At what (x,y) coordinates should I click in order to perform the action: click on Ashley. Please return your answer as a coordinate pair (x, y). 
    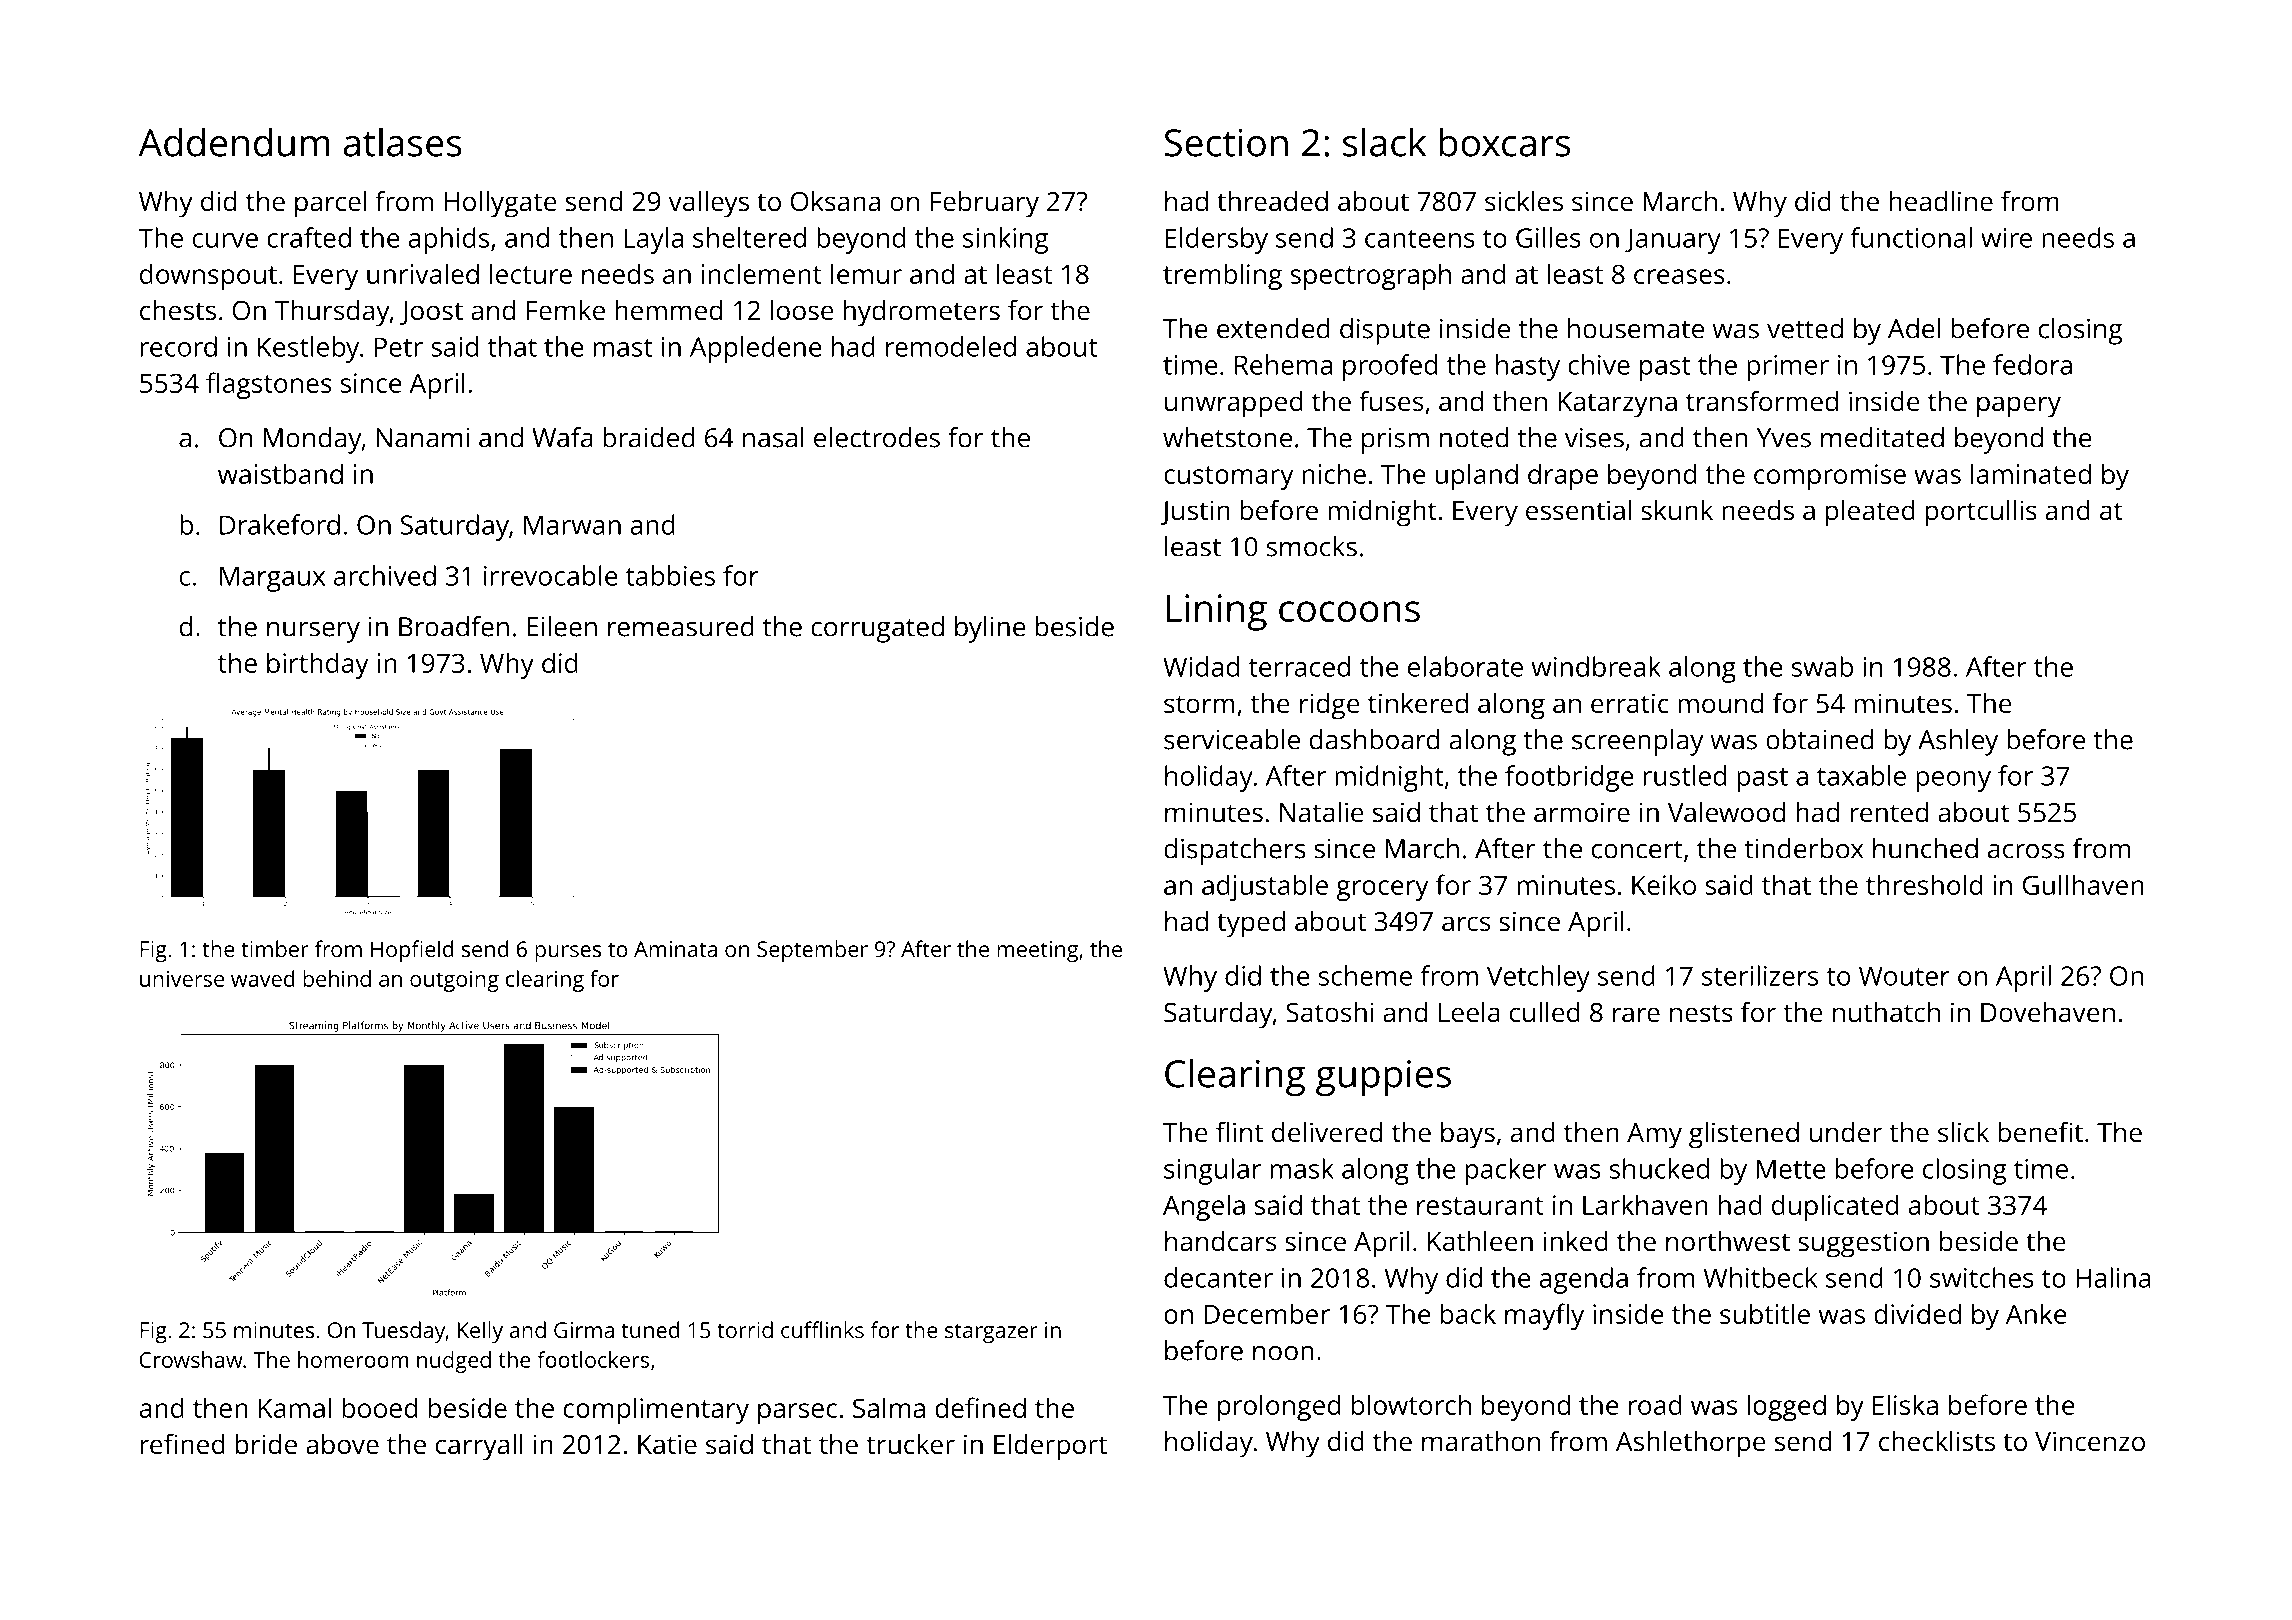
    Looking at the image, I should click on (1958, 742).
